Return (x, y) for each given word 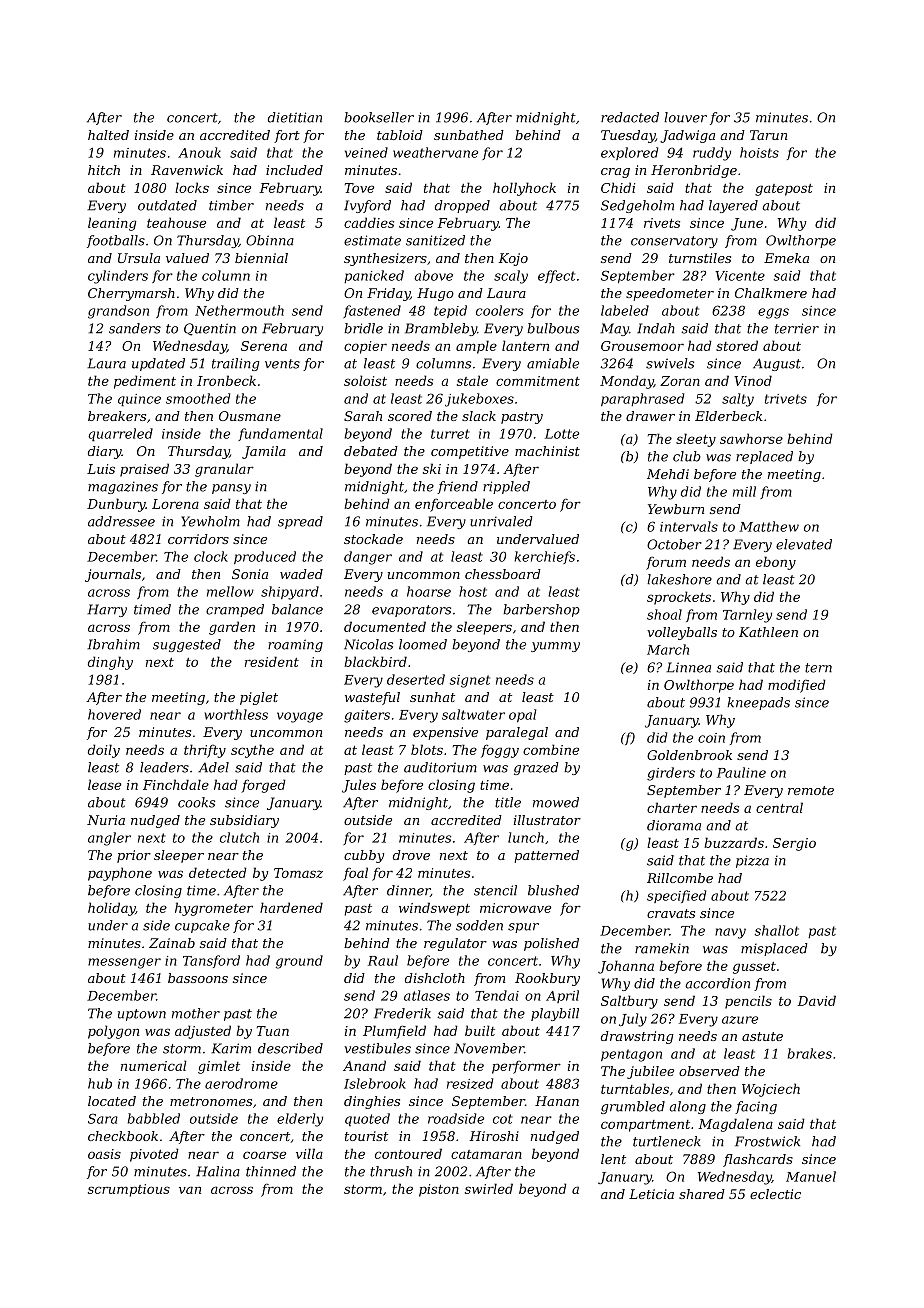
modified (797, 686)
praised (144, 470)
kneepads (758, 703)
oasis (104, 1154)
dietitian (295, 117)
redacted (630, 117)
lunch (526, 837)
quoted (367, 1120)
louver (685, 117)
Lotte (562, 434)
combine (551, 749)
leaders (164, 767)
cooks (196, 802)
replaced (764, 457)
